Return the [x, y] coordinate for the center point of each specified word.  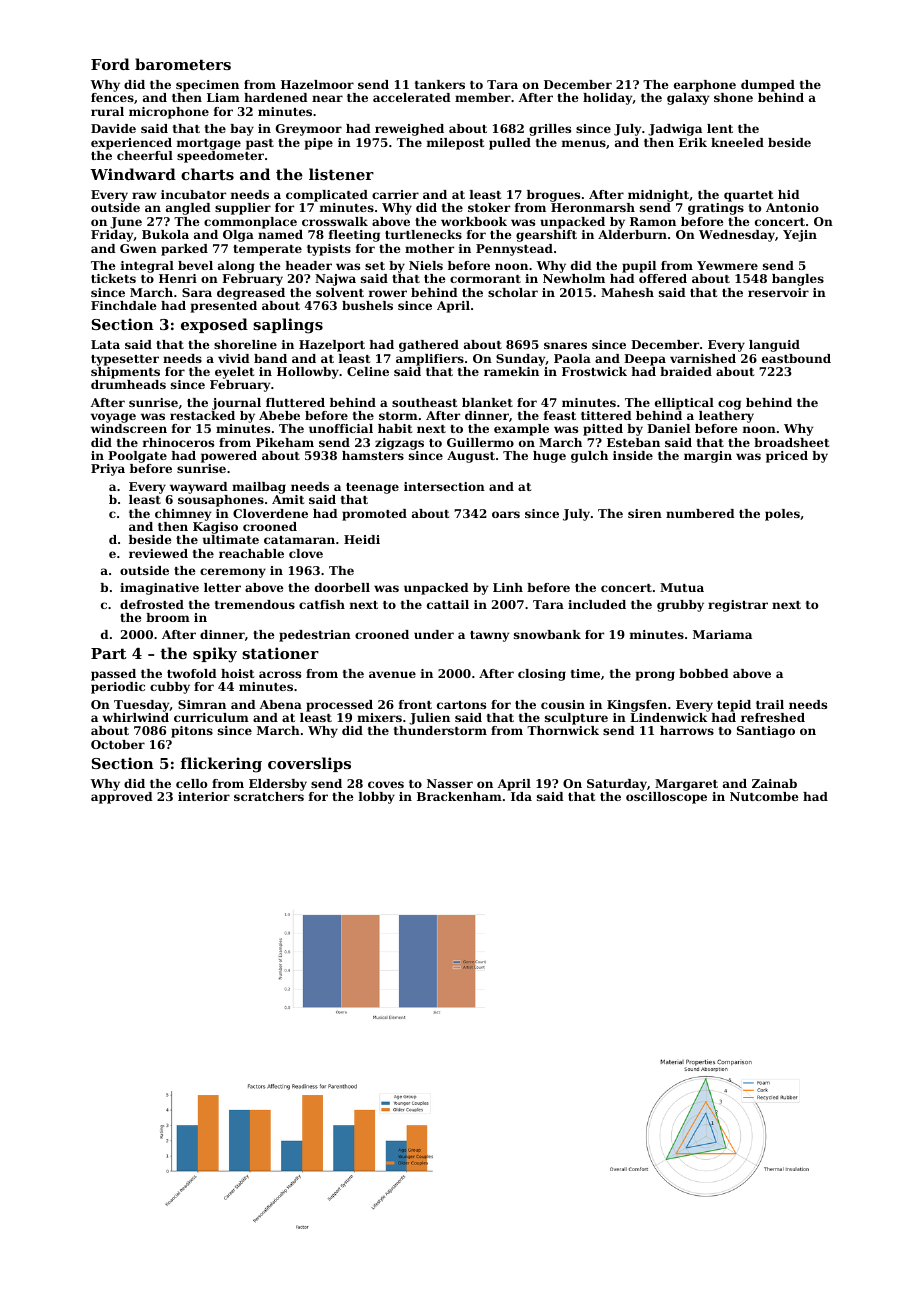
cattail [448, 604]
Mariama [722, 634]
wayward [199, 488]
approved [122, 798]
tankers [440, 84]
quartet [748, 196]
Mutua [682, 587]
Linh [508, 587]
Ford [110, 64]
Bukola [165, 234]
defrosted [152, 604]
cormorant [485, 279]
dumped [768, 86]
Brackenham [459, 796]
